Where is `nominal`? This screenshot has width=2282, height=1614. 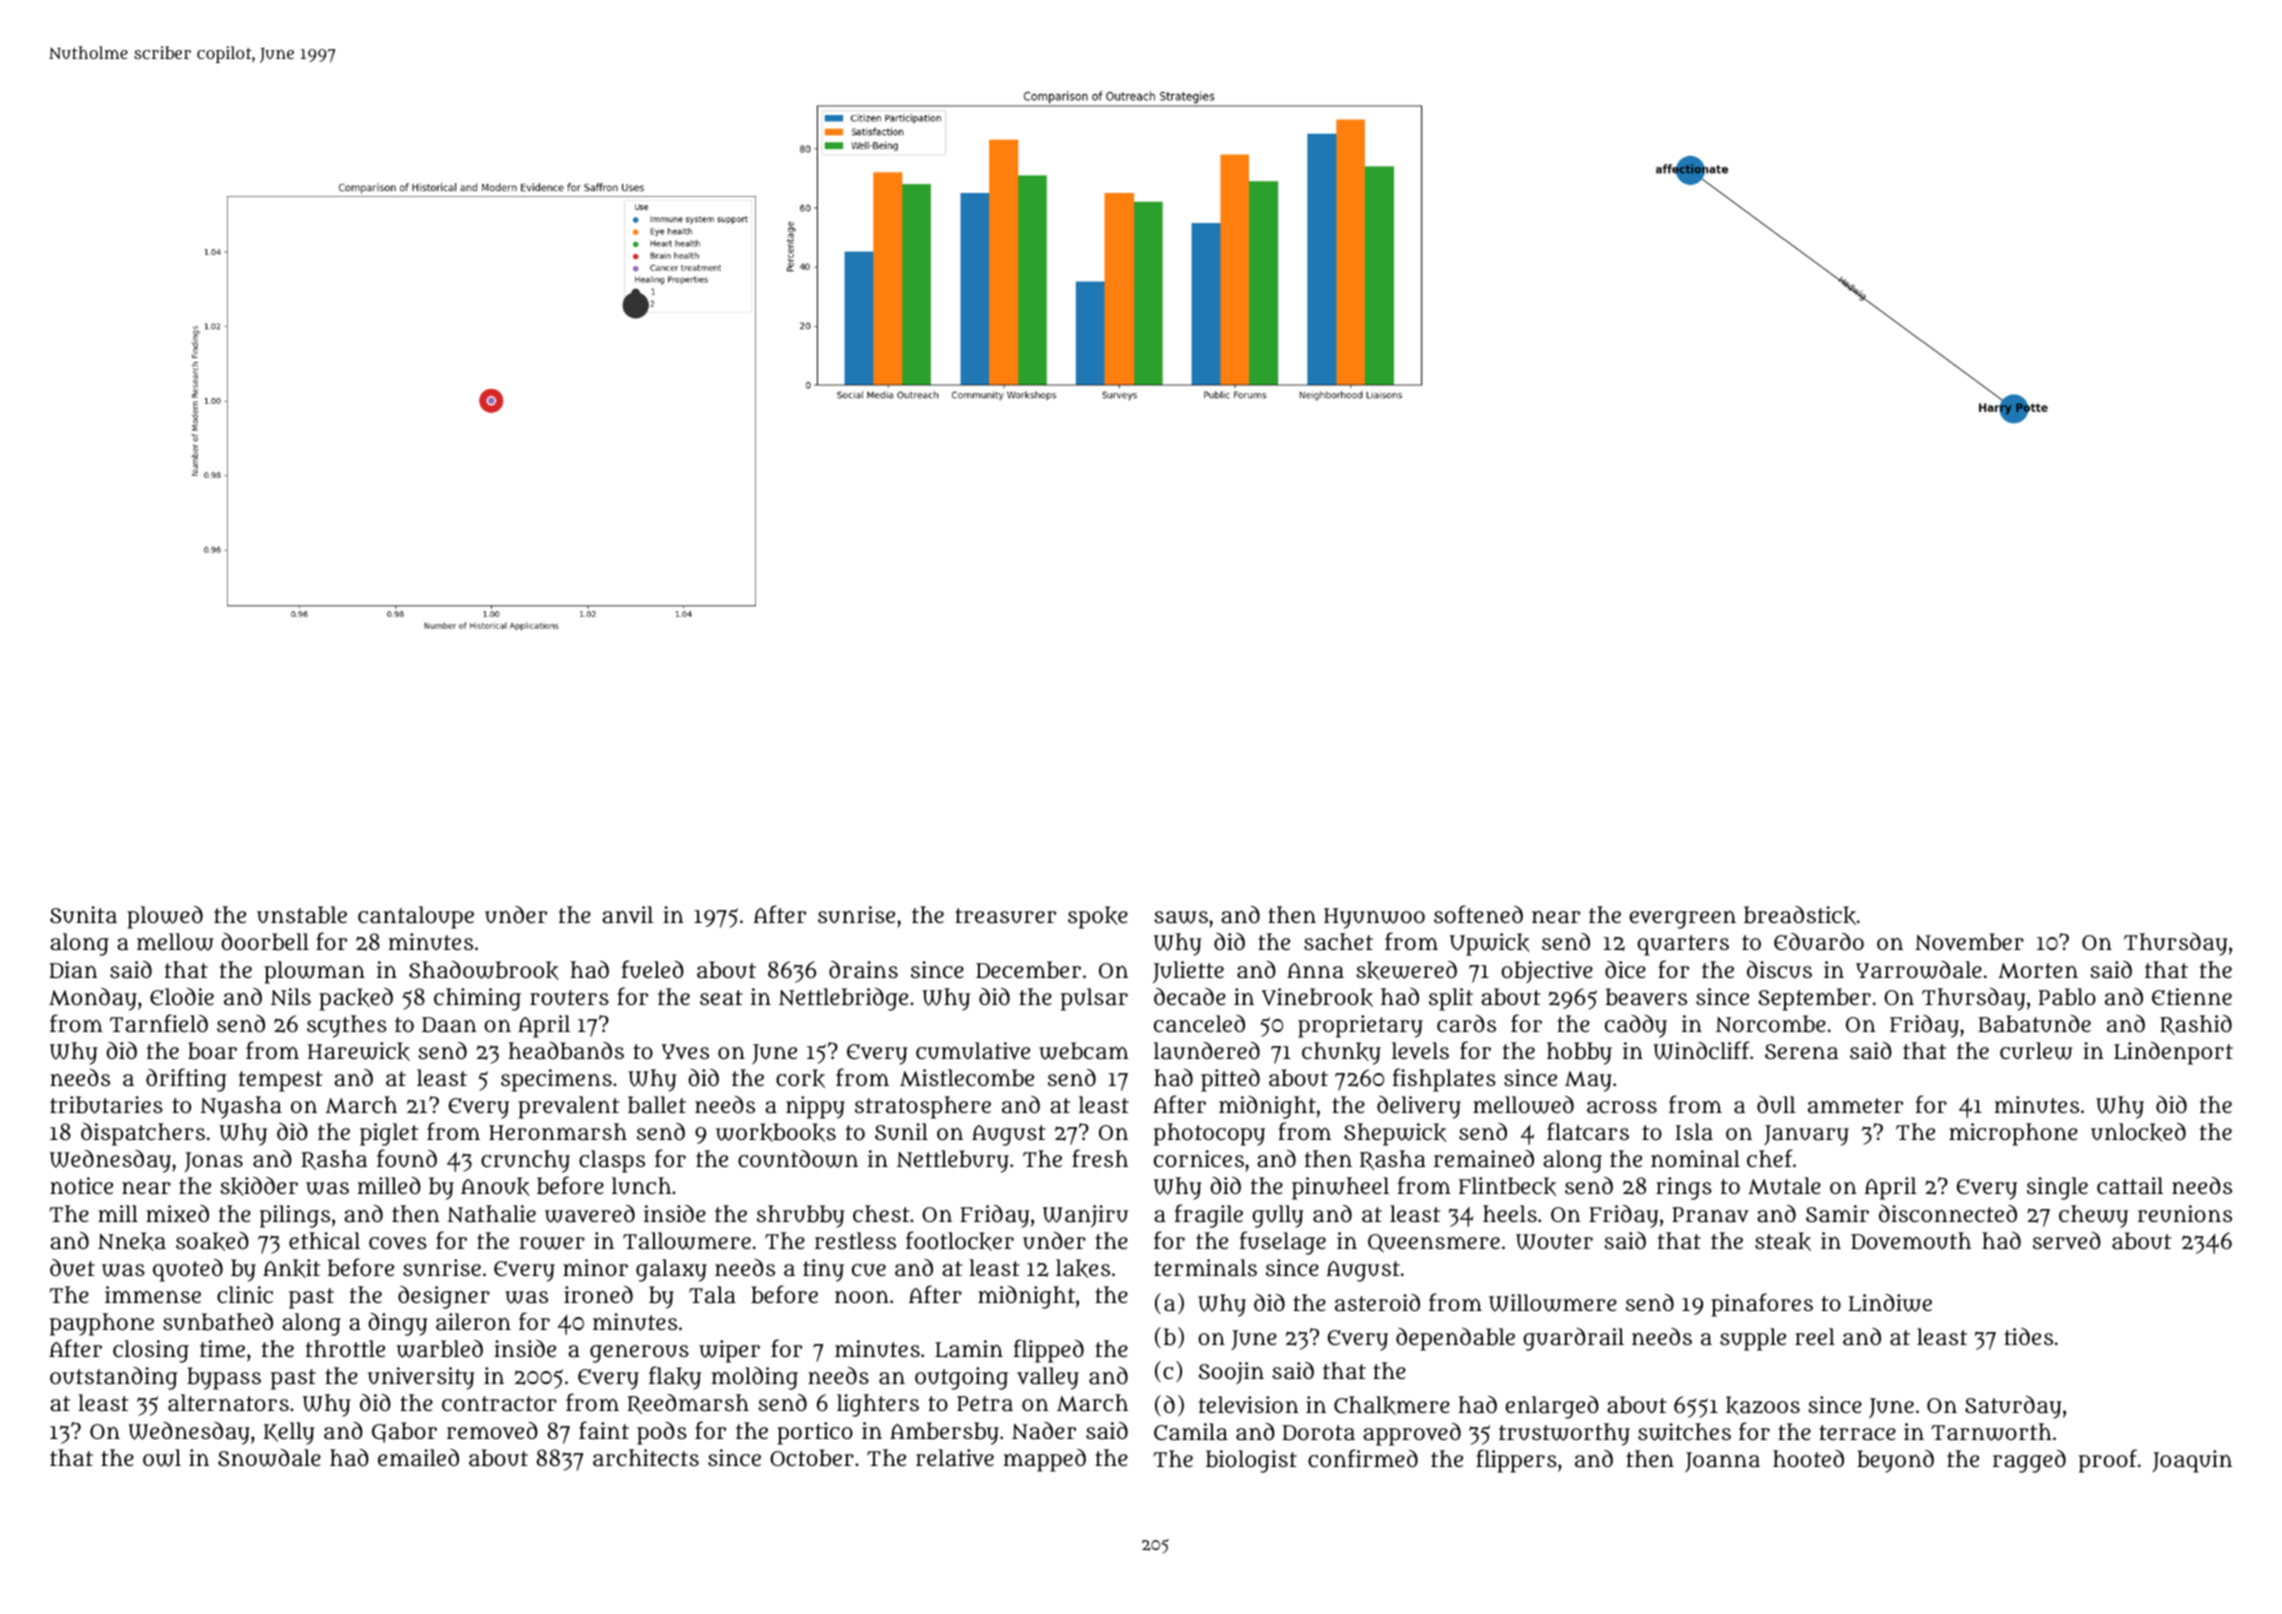 nominal is located at coordinates (1695, 1158).
